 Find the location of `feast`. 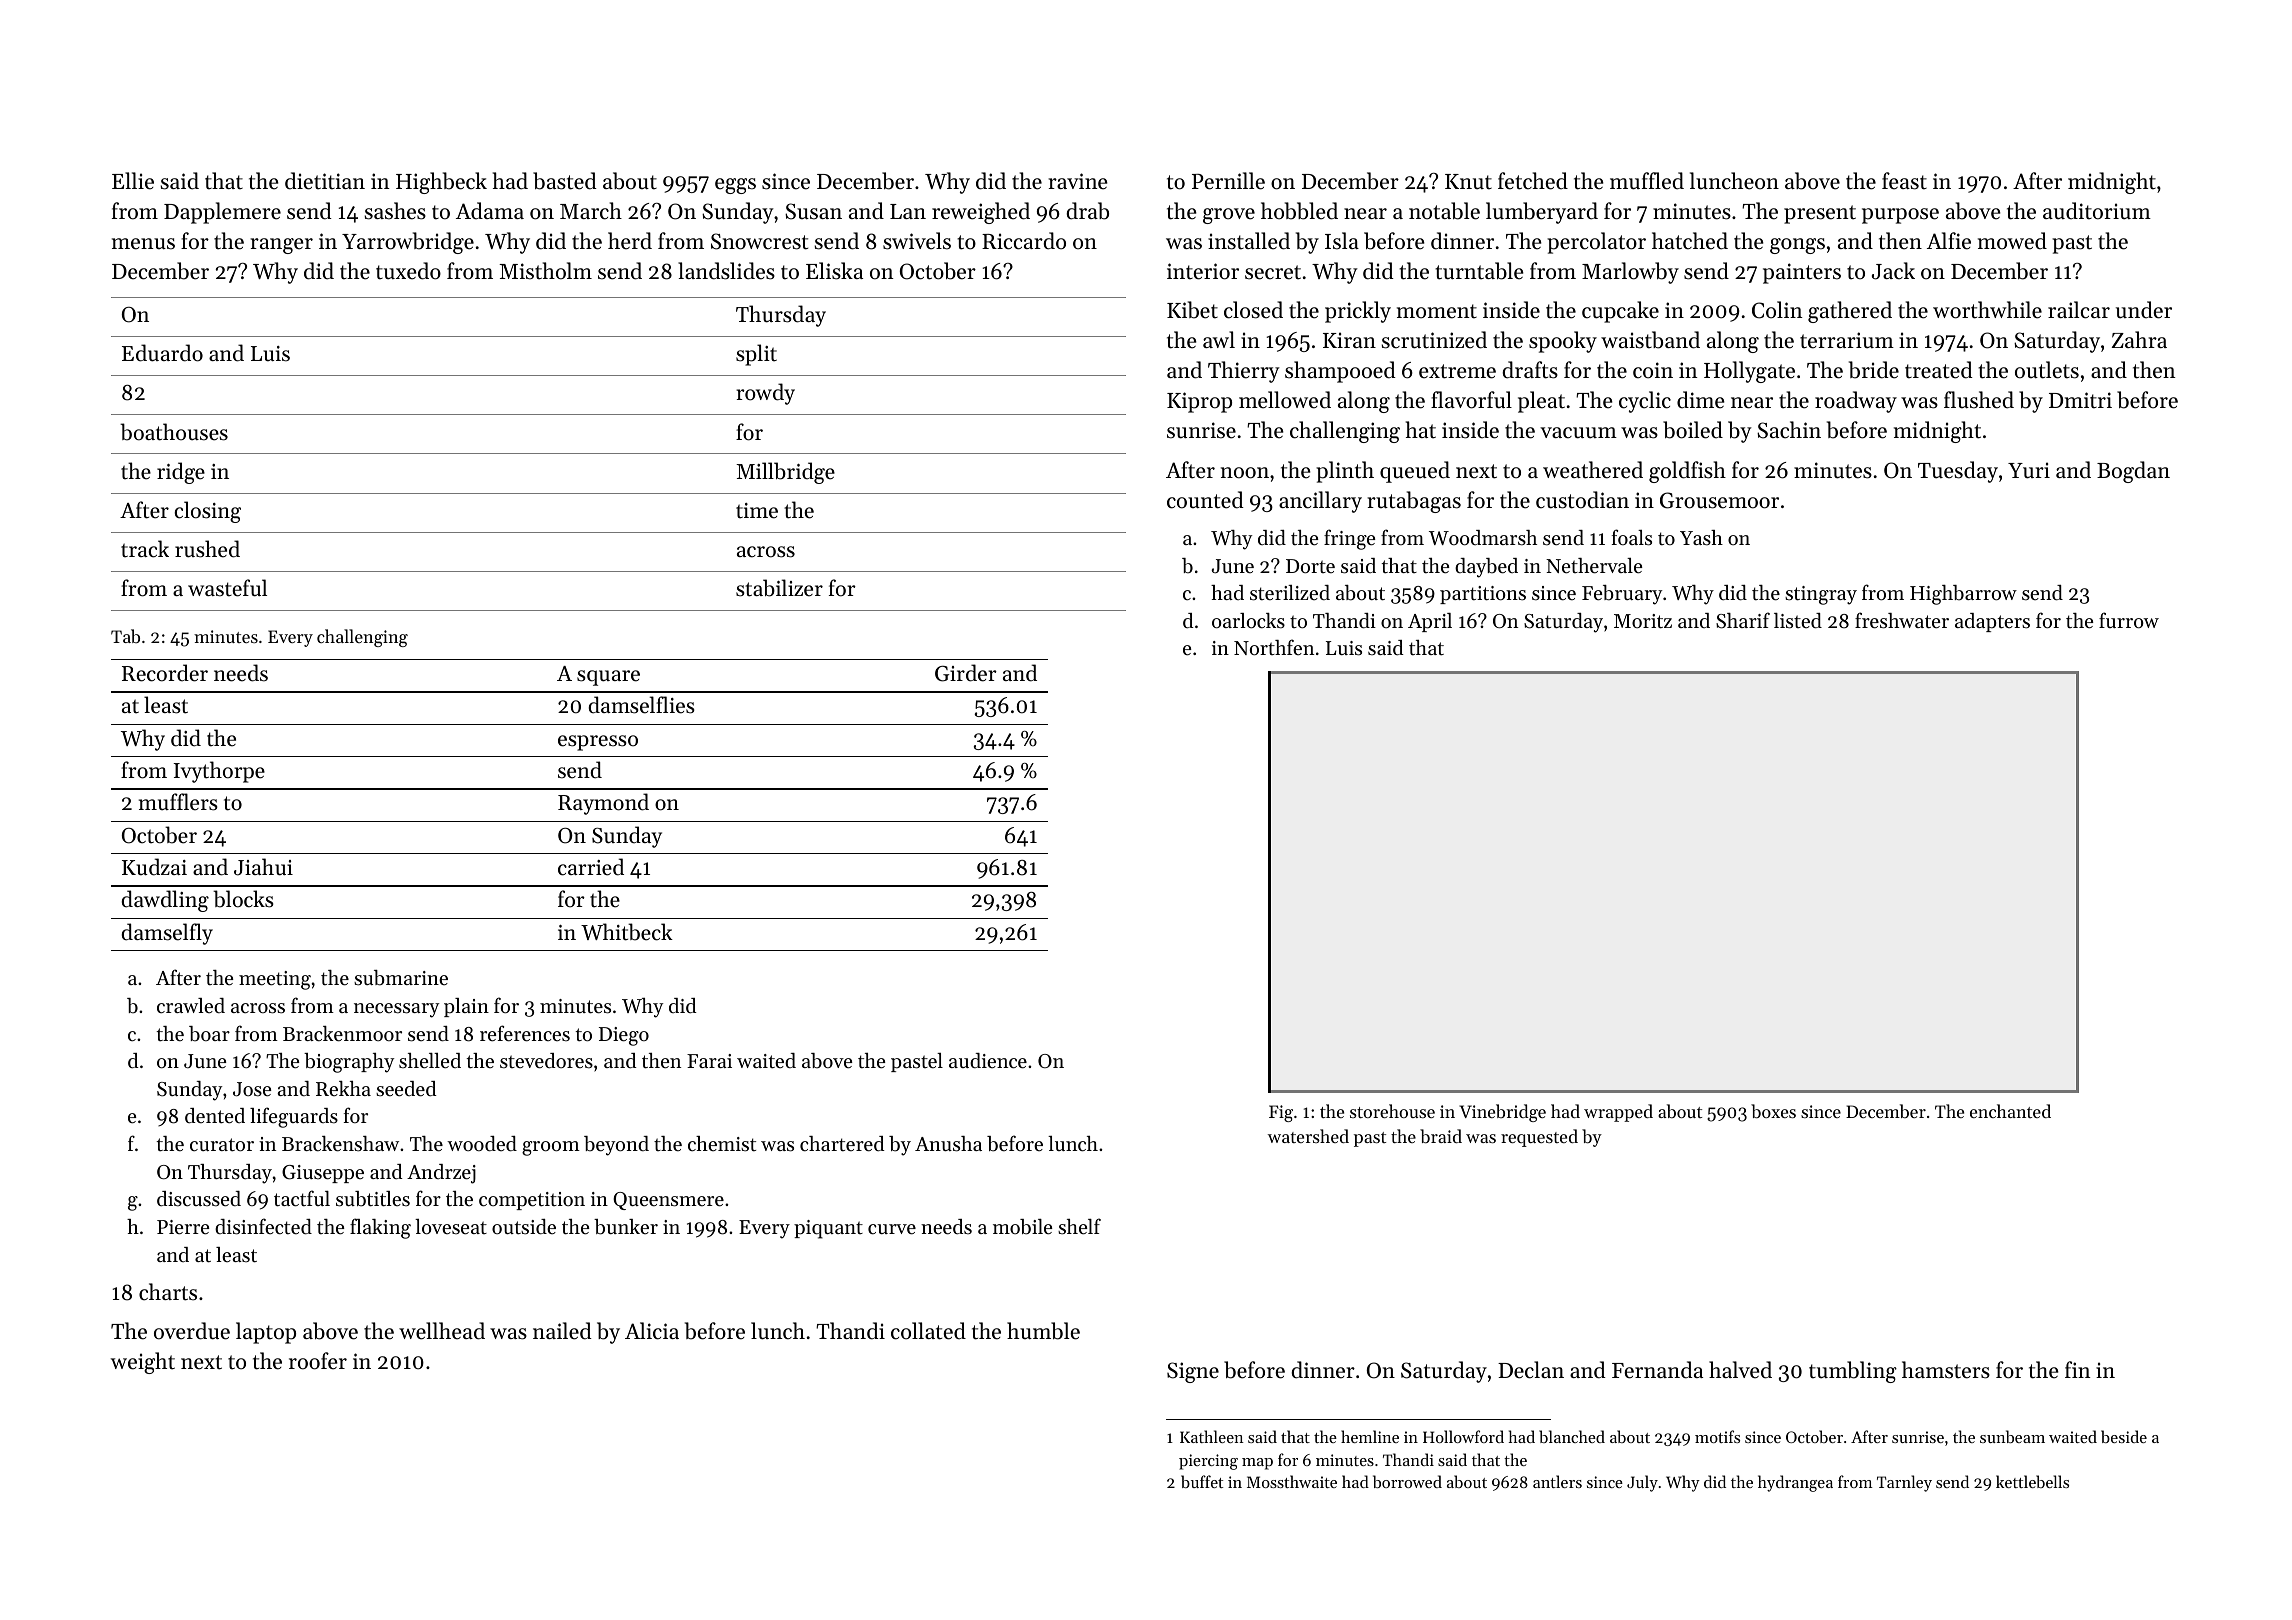

feast is located at coordinates (1904, 181).
